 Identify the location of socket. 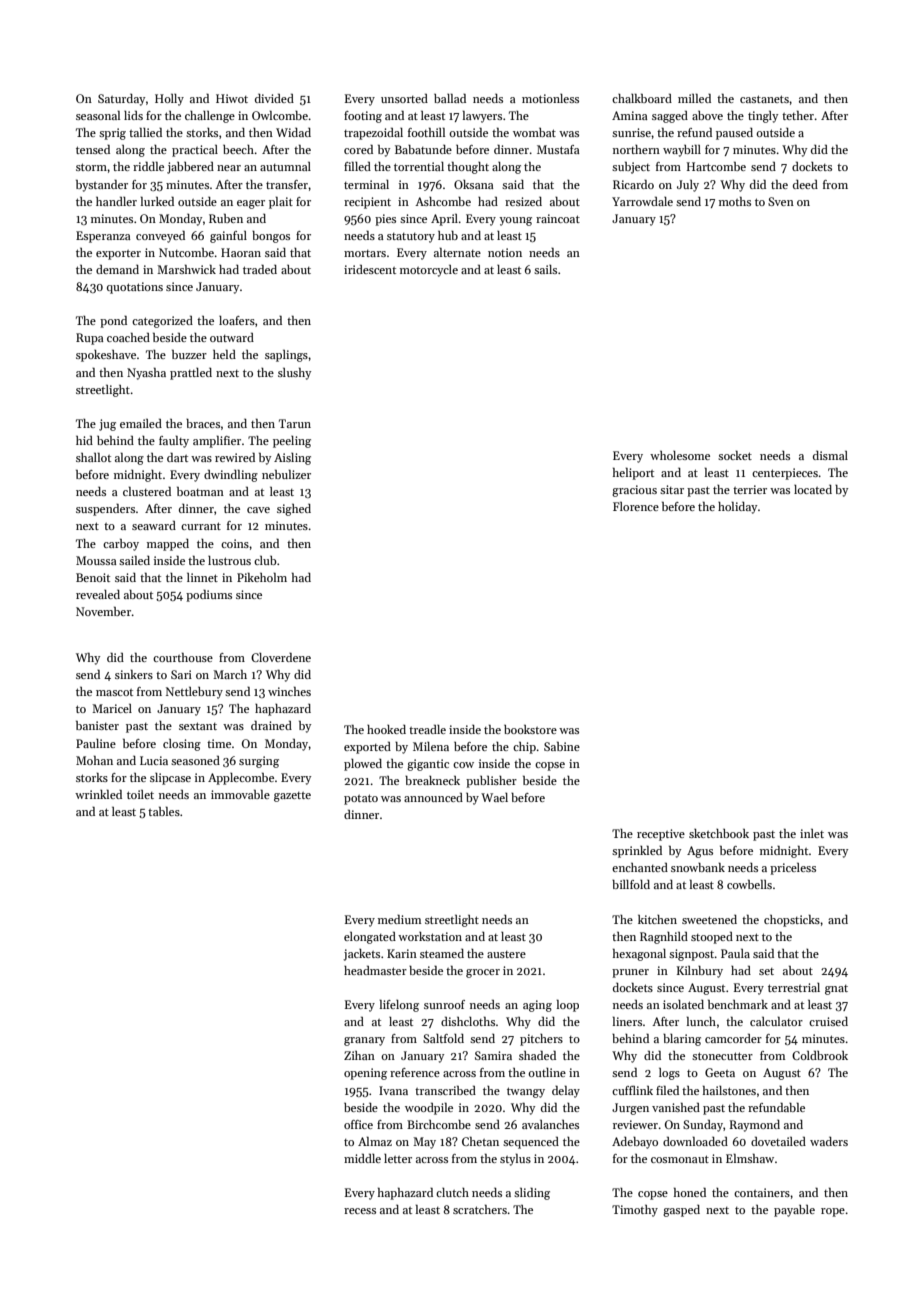
(735, 455).
